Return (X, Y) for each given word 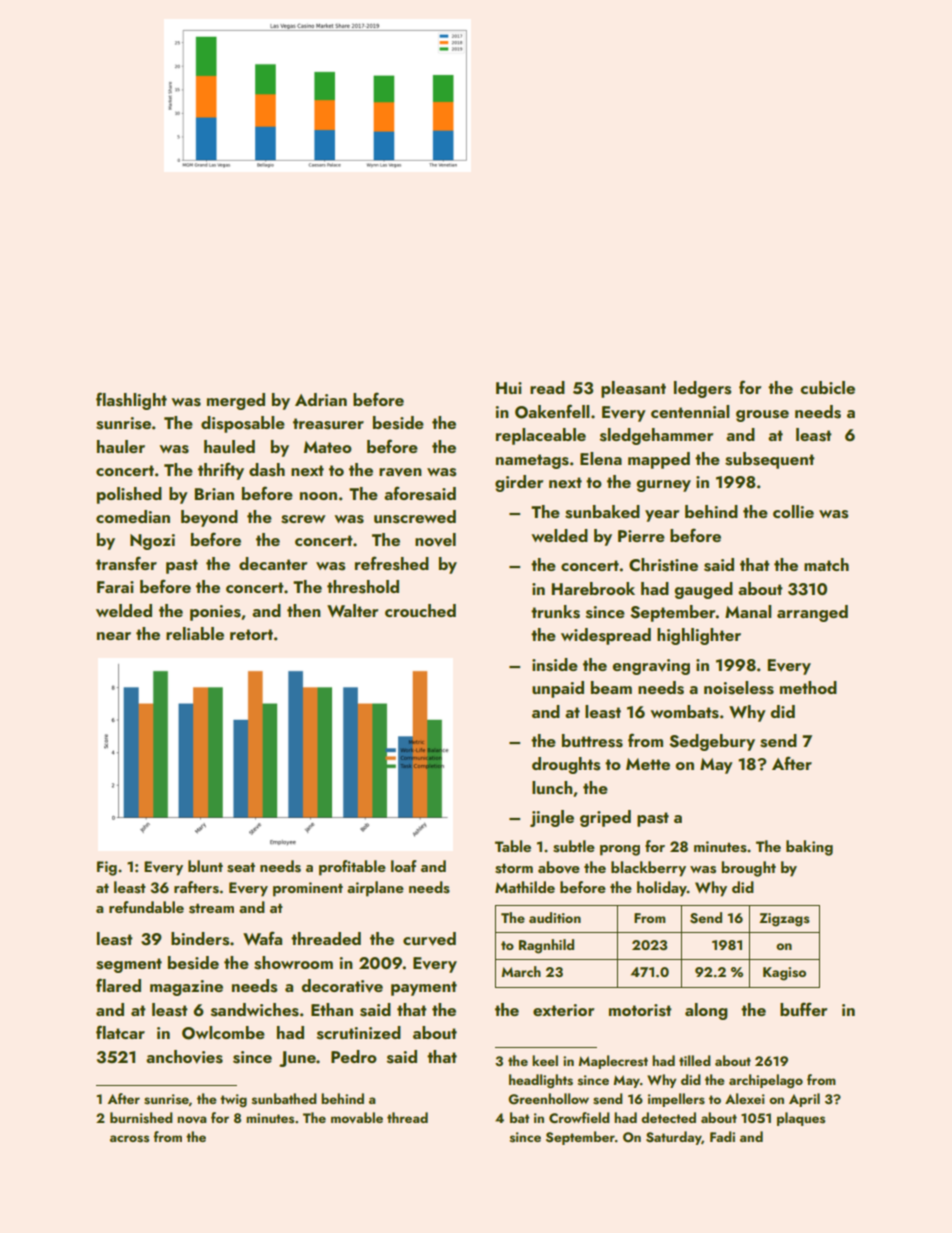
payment (424, 988)
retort (251, 634)
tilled (695, 1060)
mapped (659, 460)
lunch (552, 787)
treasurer (328, 424)
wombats (684, 712)
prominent (308, 889)
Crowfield (579, 1117)
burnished (141, 1118)
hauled (229, 446)
